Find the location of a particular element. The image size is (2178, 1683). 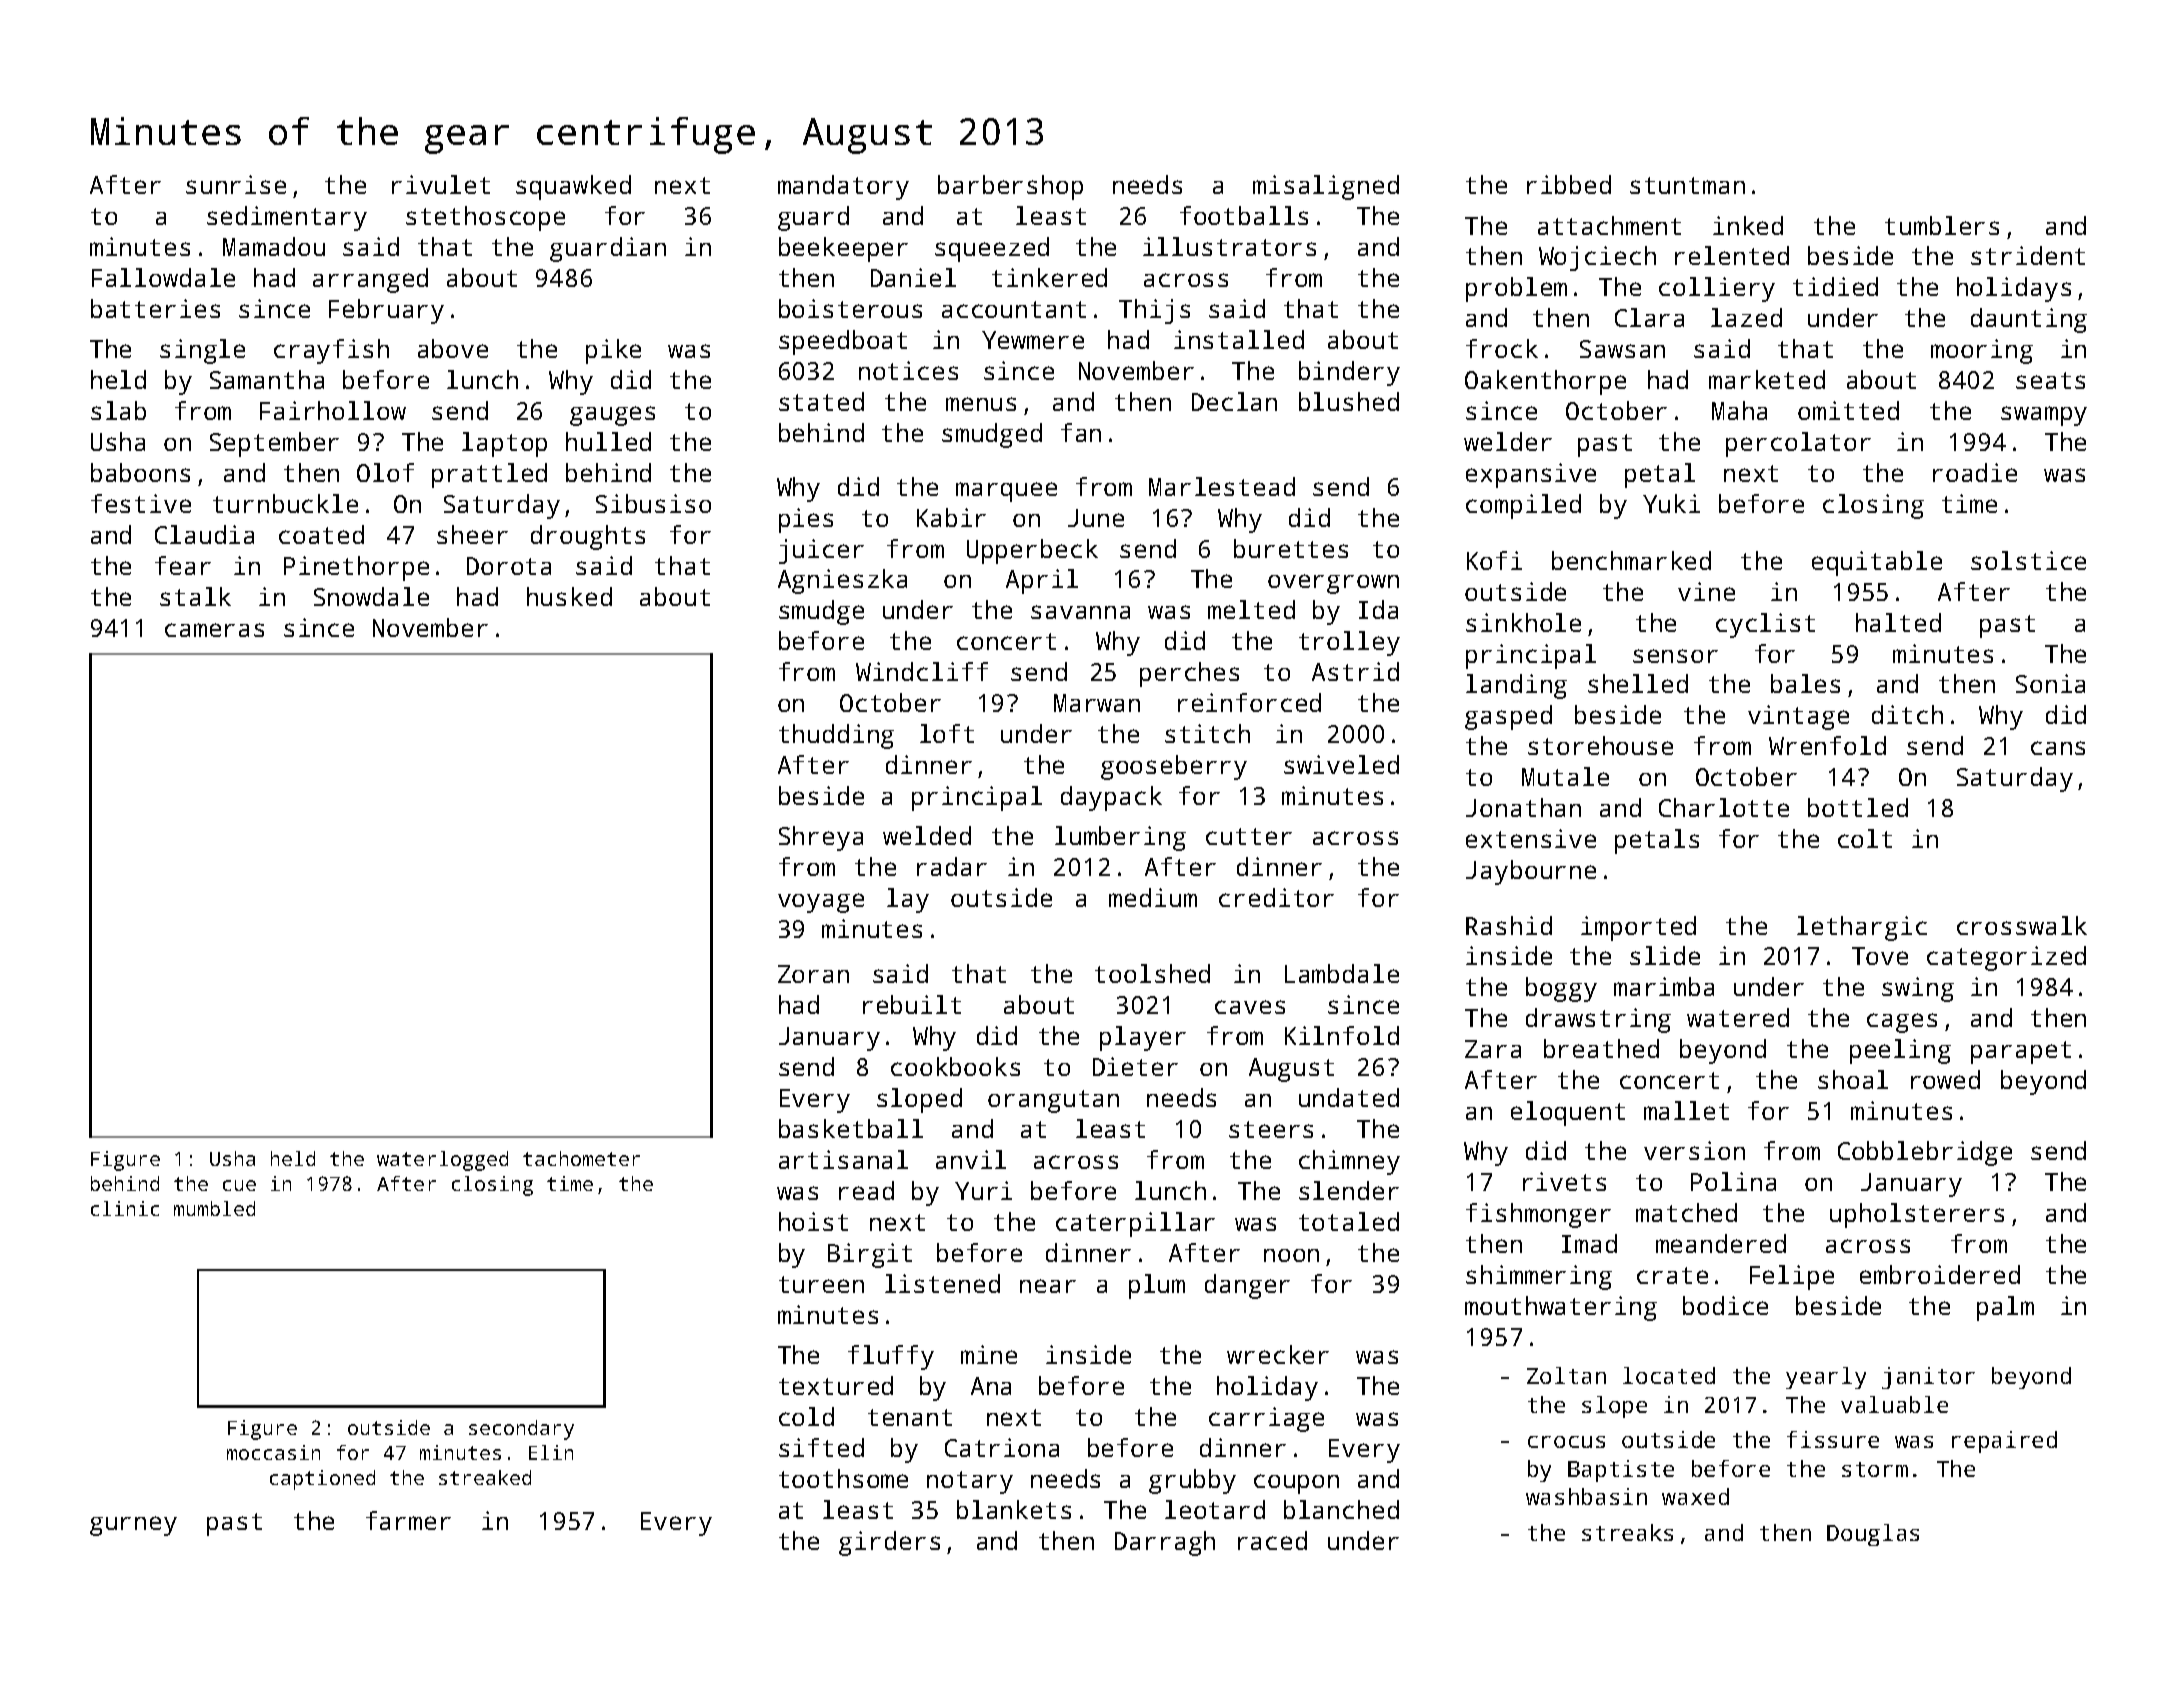

boisterous is located at coordinates (850, 308).
